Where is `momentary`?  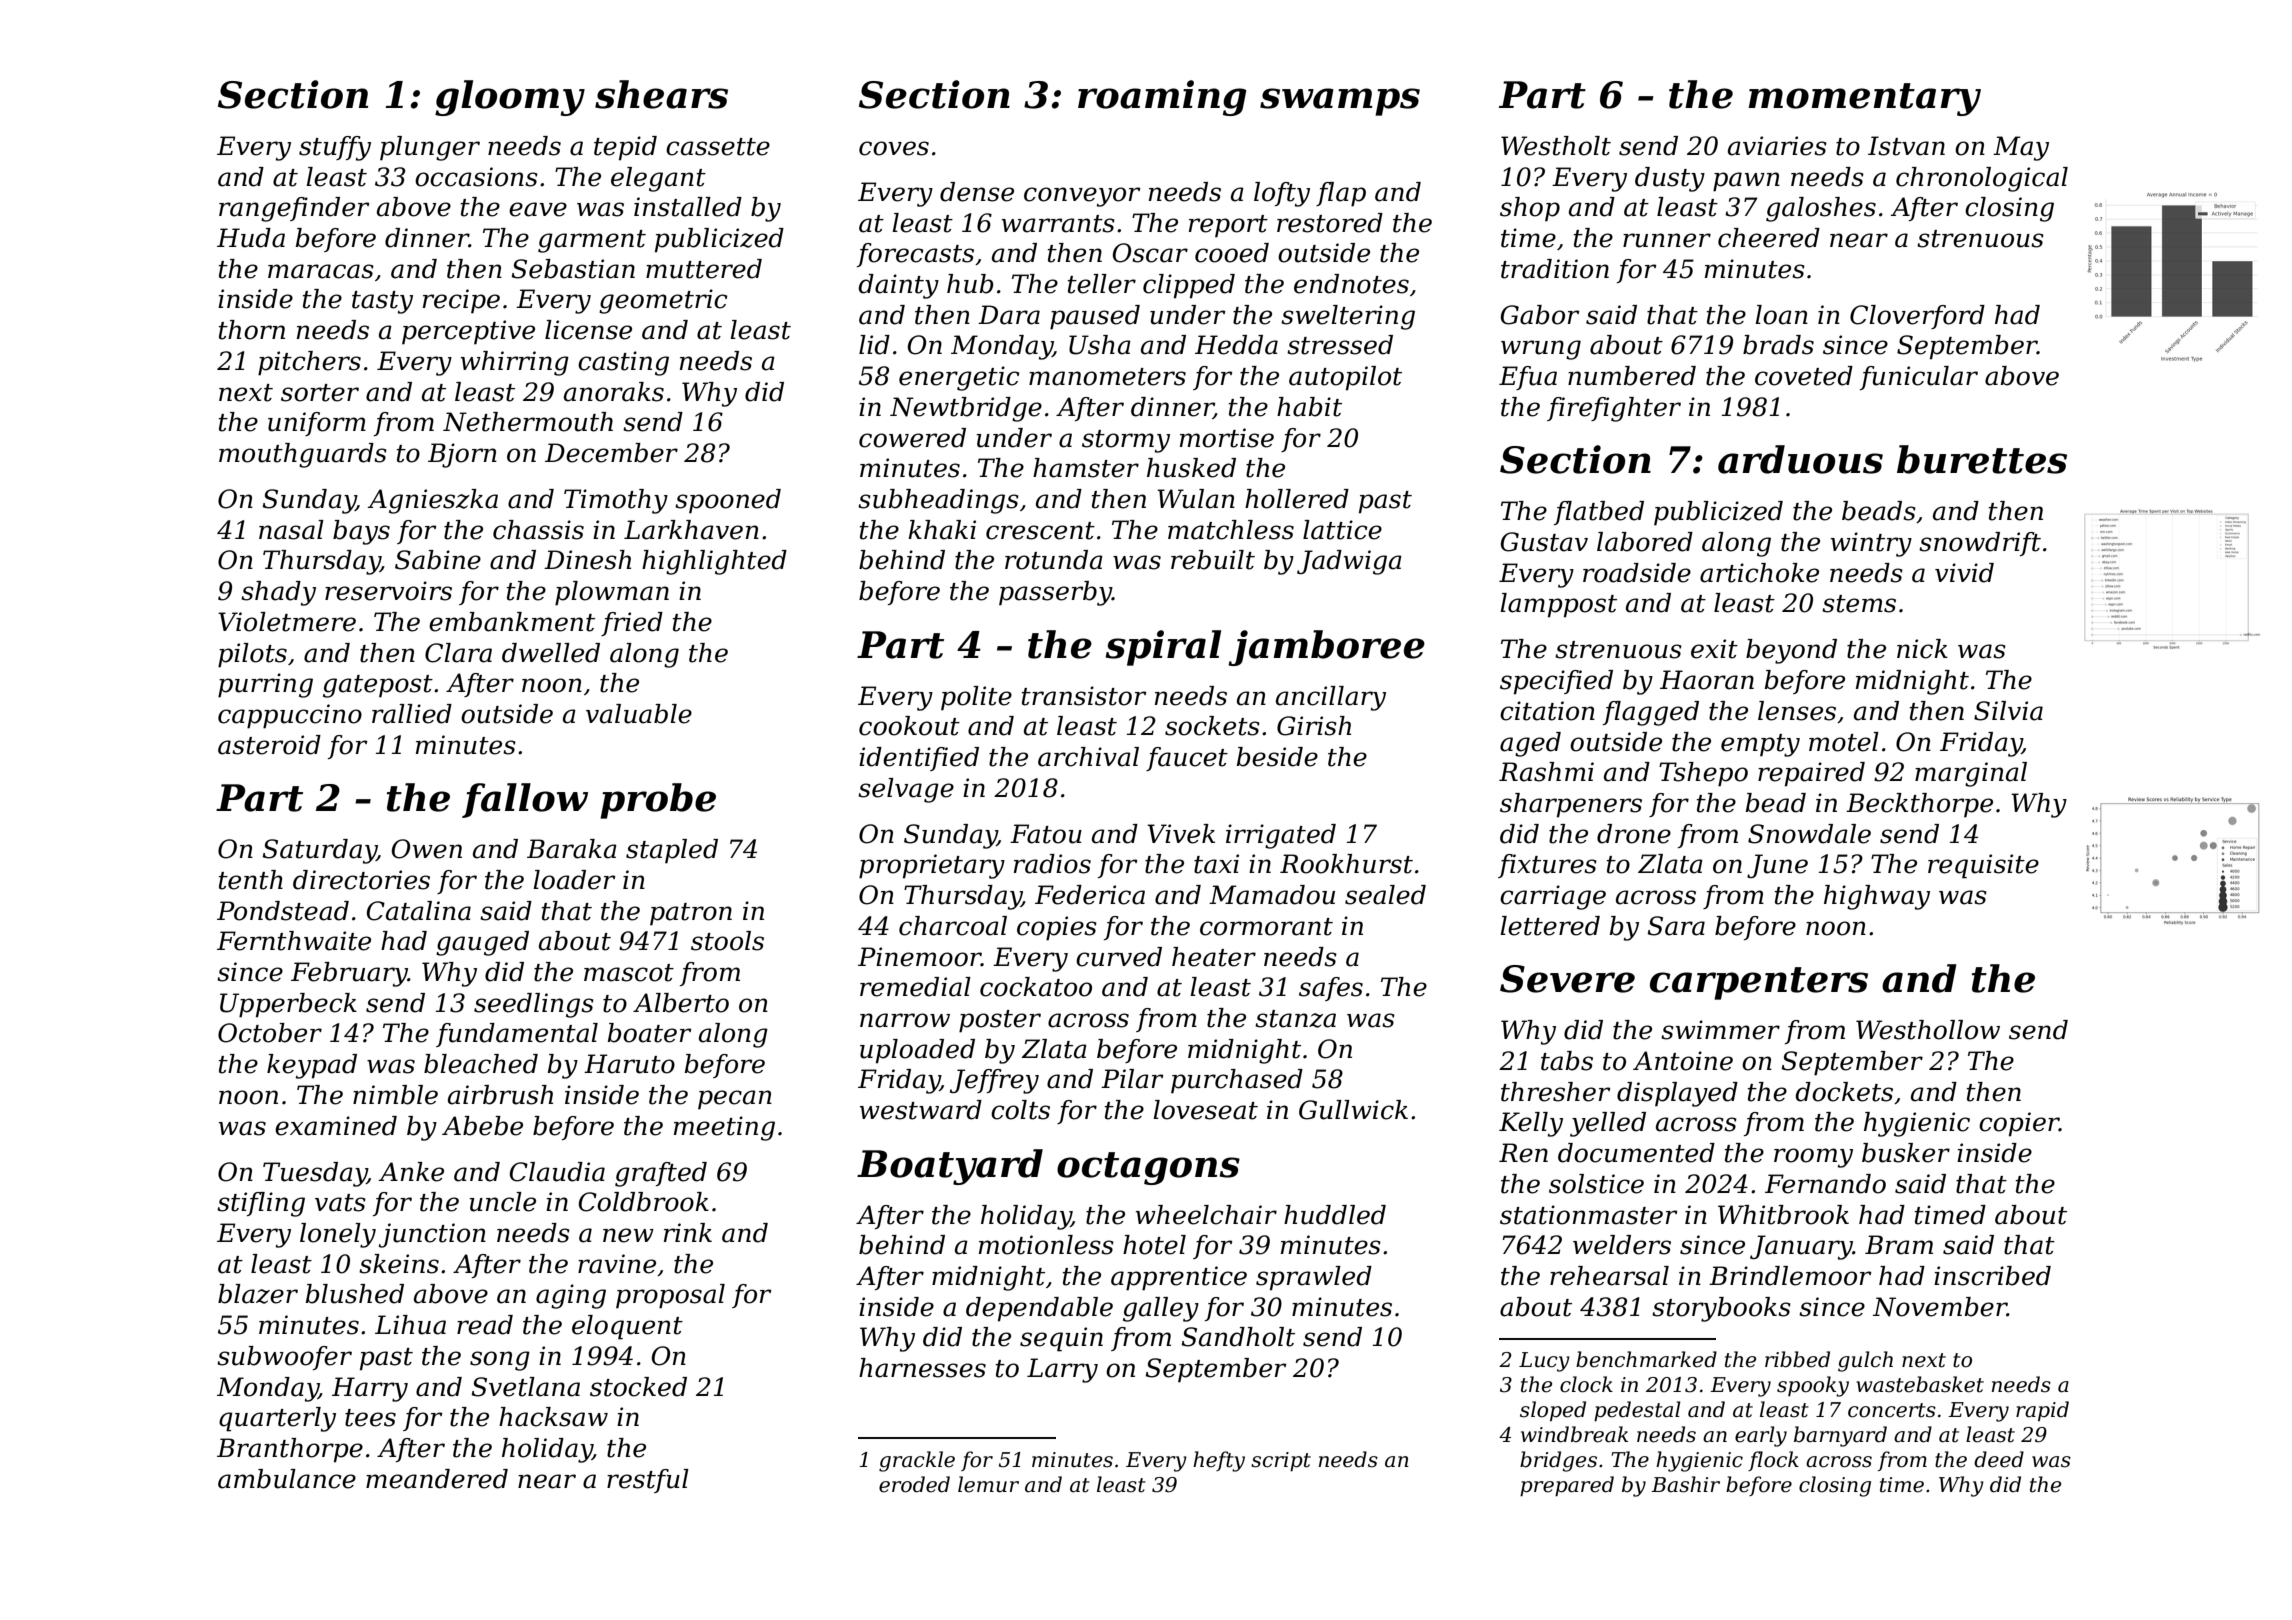
momentary is located at coordinates (1864, 99).
